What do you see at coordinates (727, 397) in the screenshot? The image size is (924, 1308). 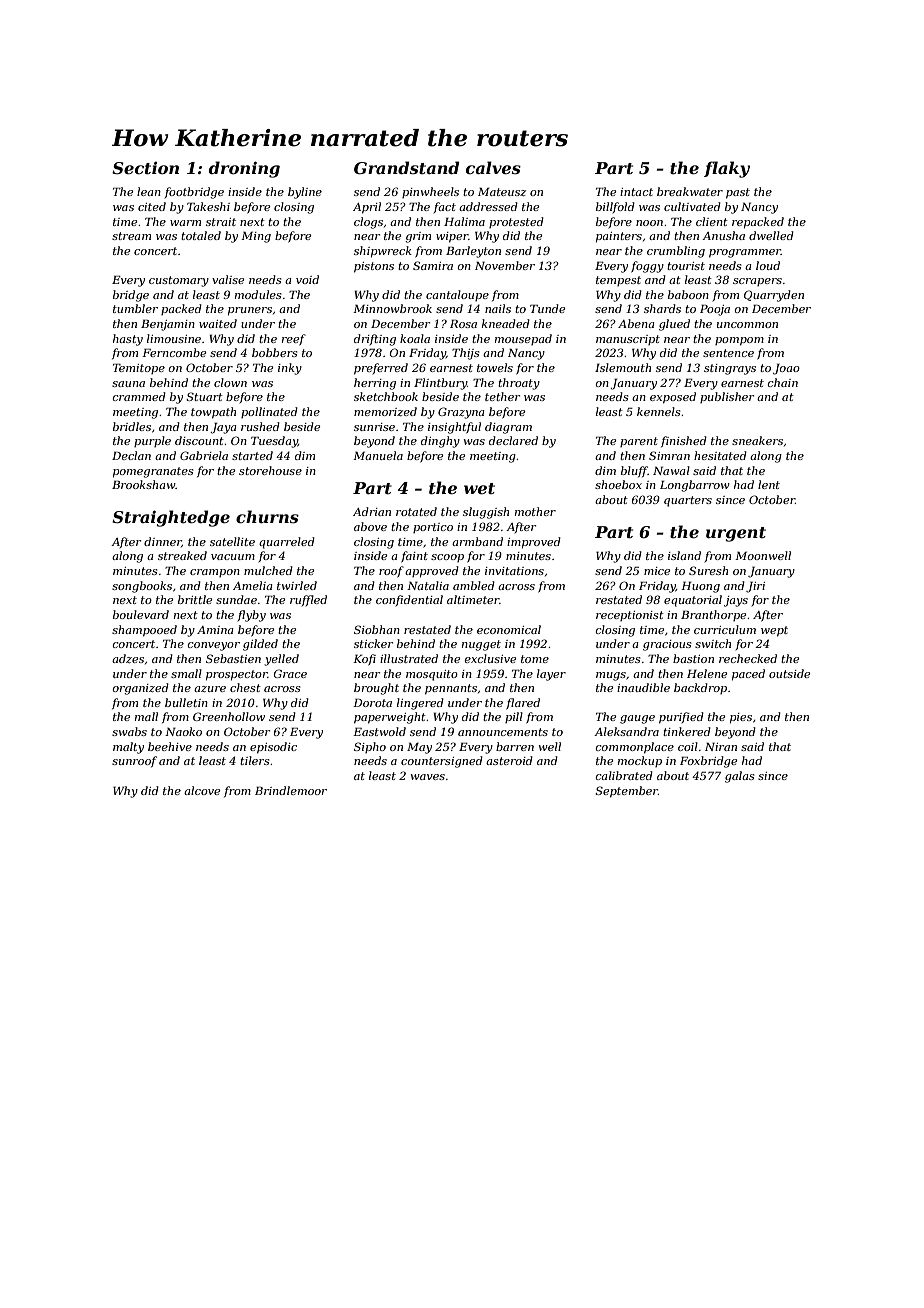 I see `publisher` at bounding box center [727, 397].
